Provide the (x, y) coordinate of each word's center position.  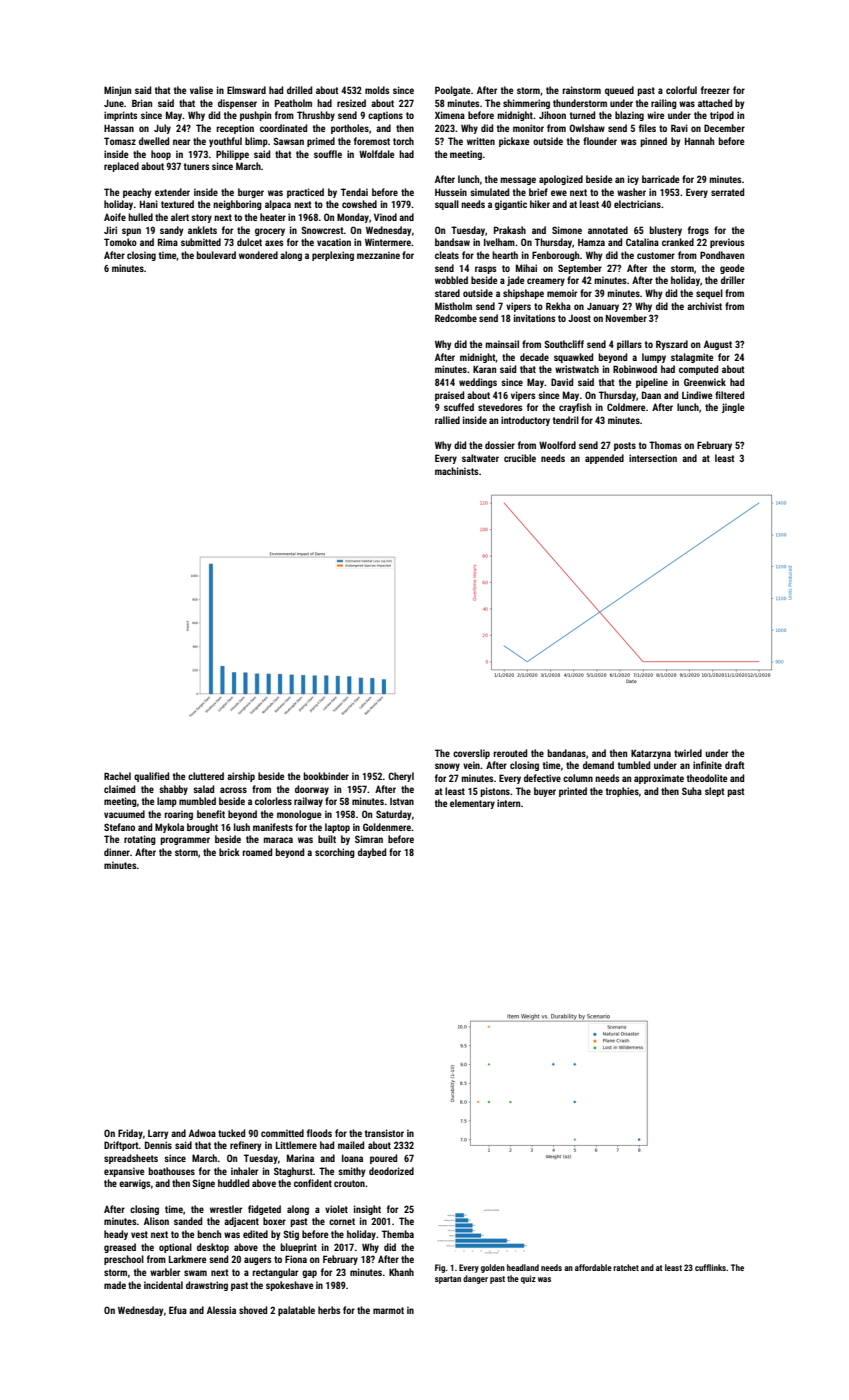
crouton (349, 1183)
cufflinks (710, 1267)
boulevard (216, 255)
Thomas (665, 445)
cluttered (206, 776)
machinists (457, 471)
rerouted (510, 753)
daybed (372, 853)
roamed (257, 852)
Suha (692, 791)
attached (715, 103)
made (115, 1285)
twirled (688, 753)
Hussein (451, 192)
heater (273, 217)
